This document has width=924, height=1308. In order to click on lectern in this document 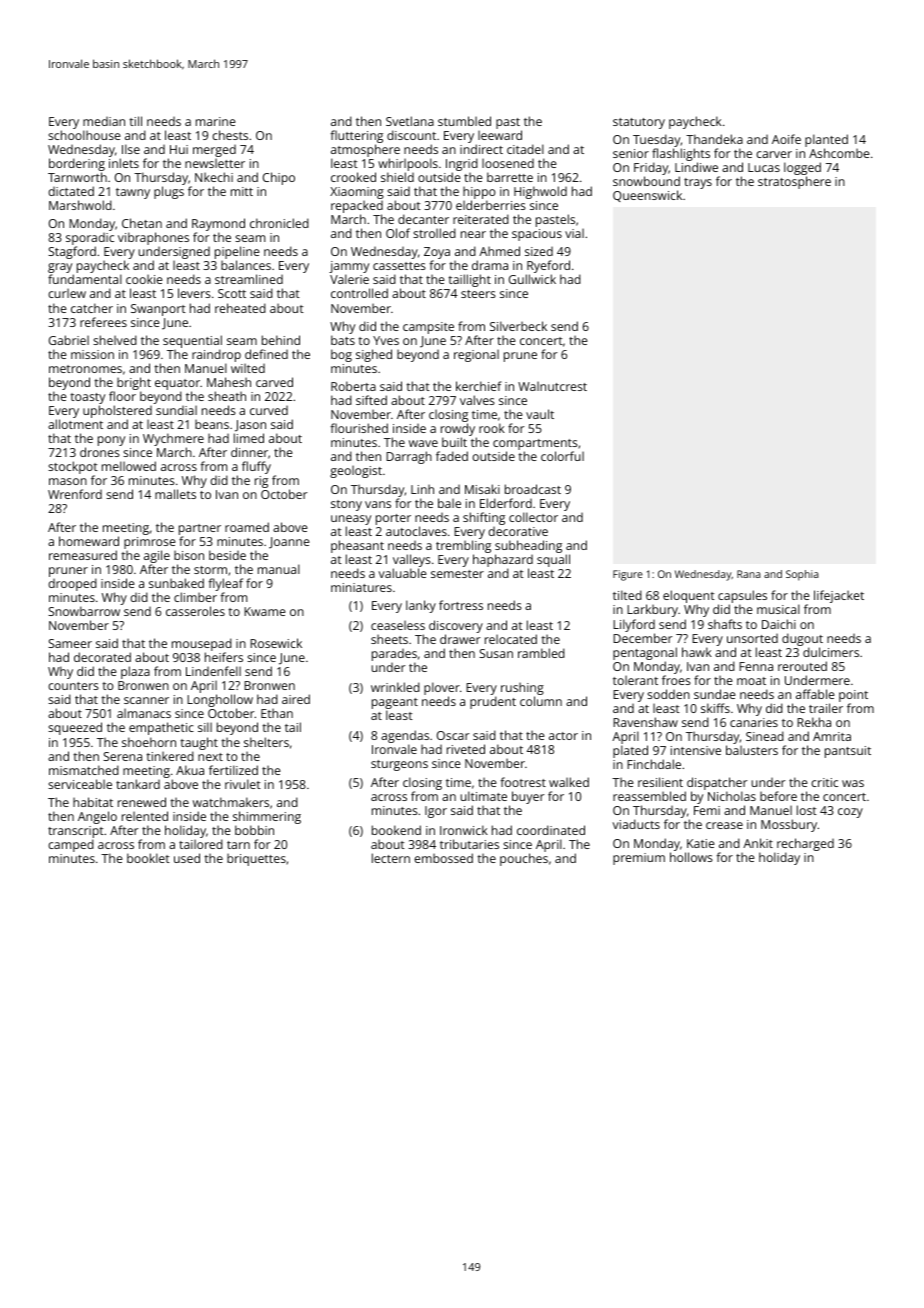, I will do `click(391, 858)`.
